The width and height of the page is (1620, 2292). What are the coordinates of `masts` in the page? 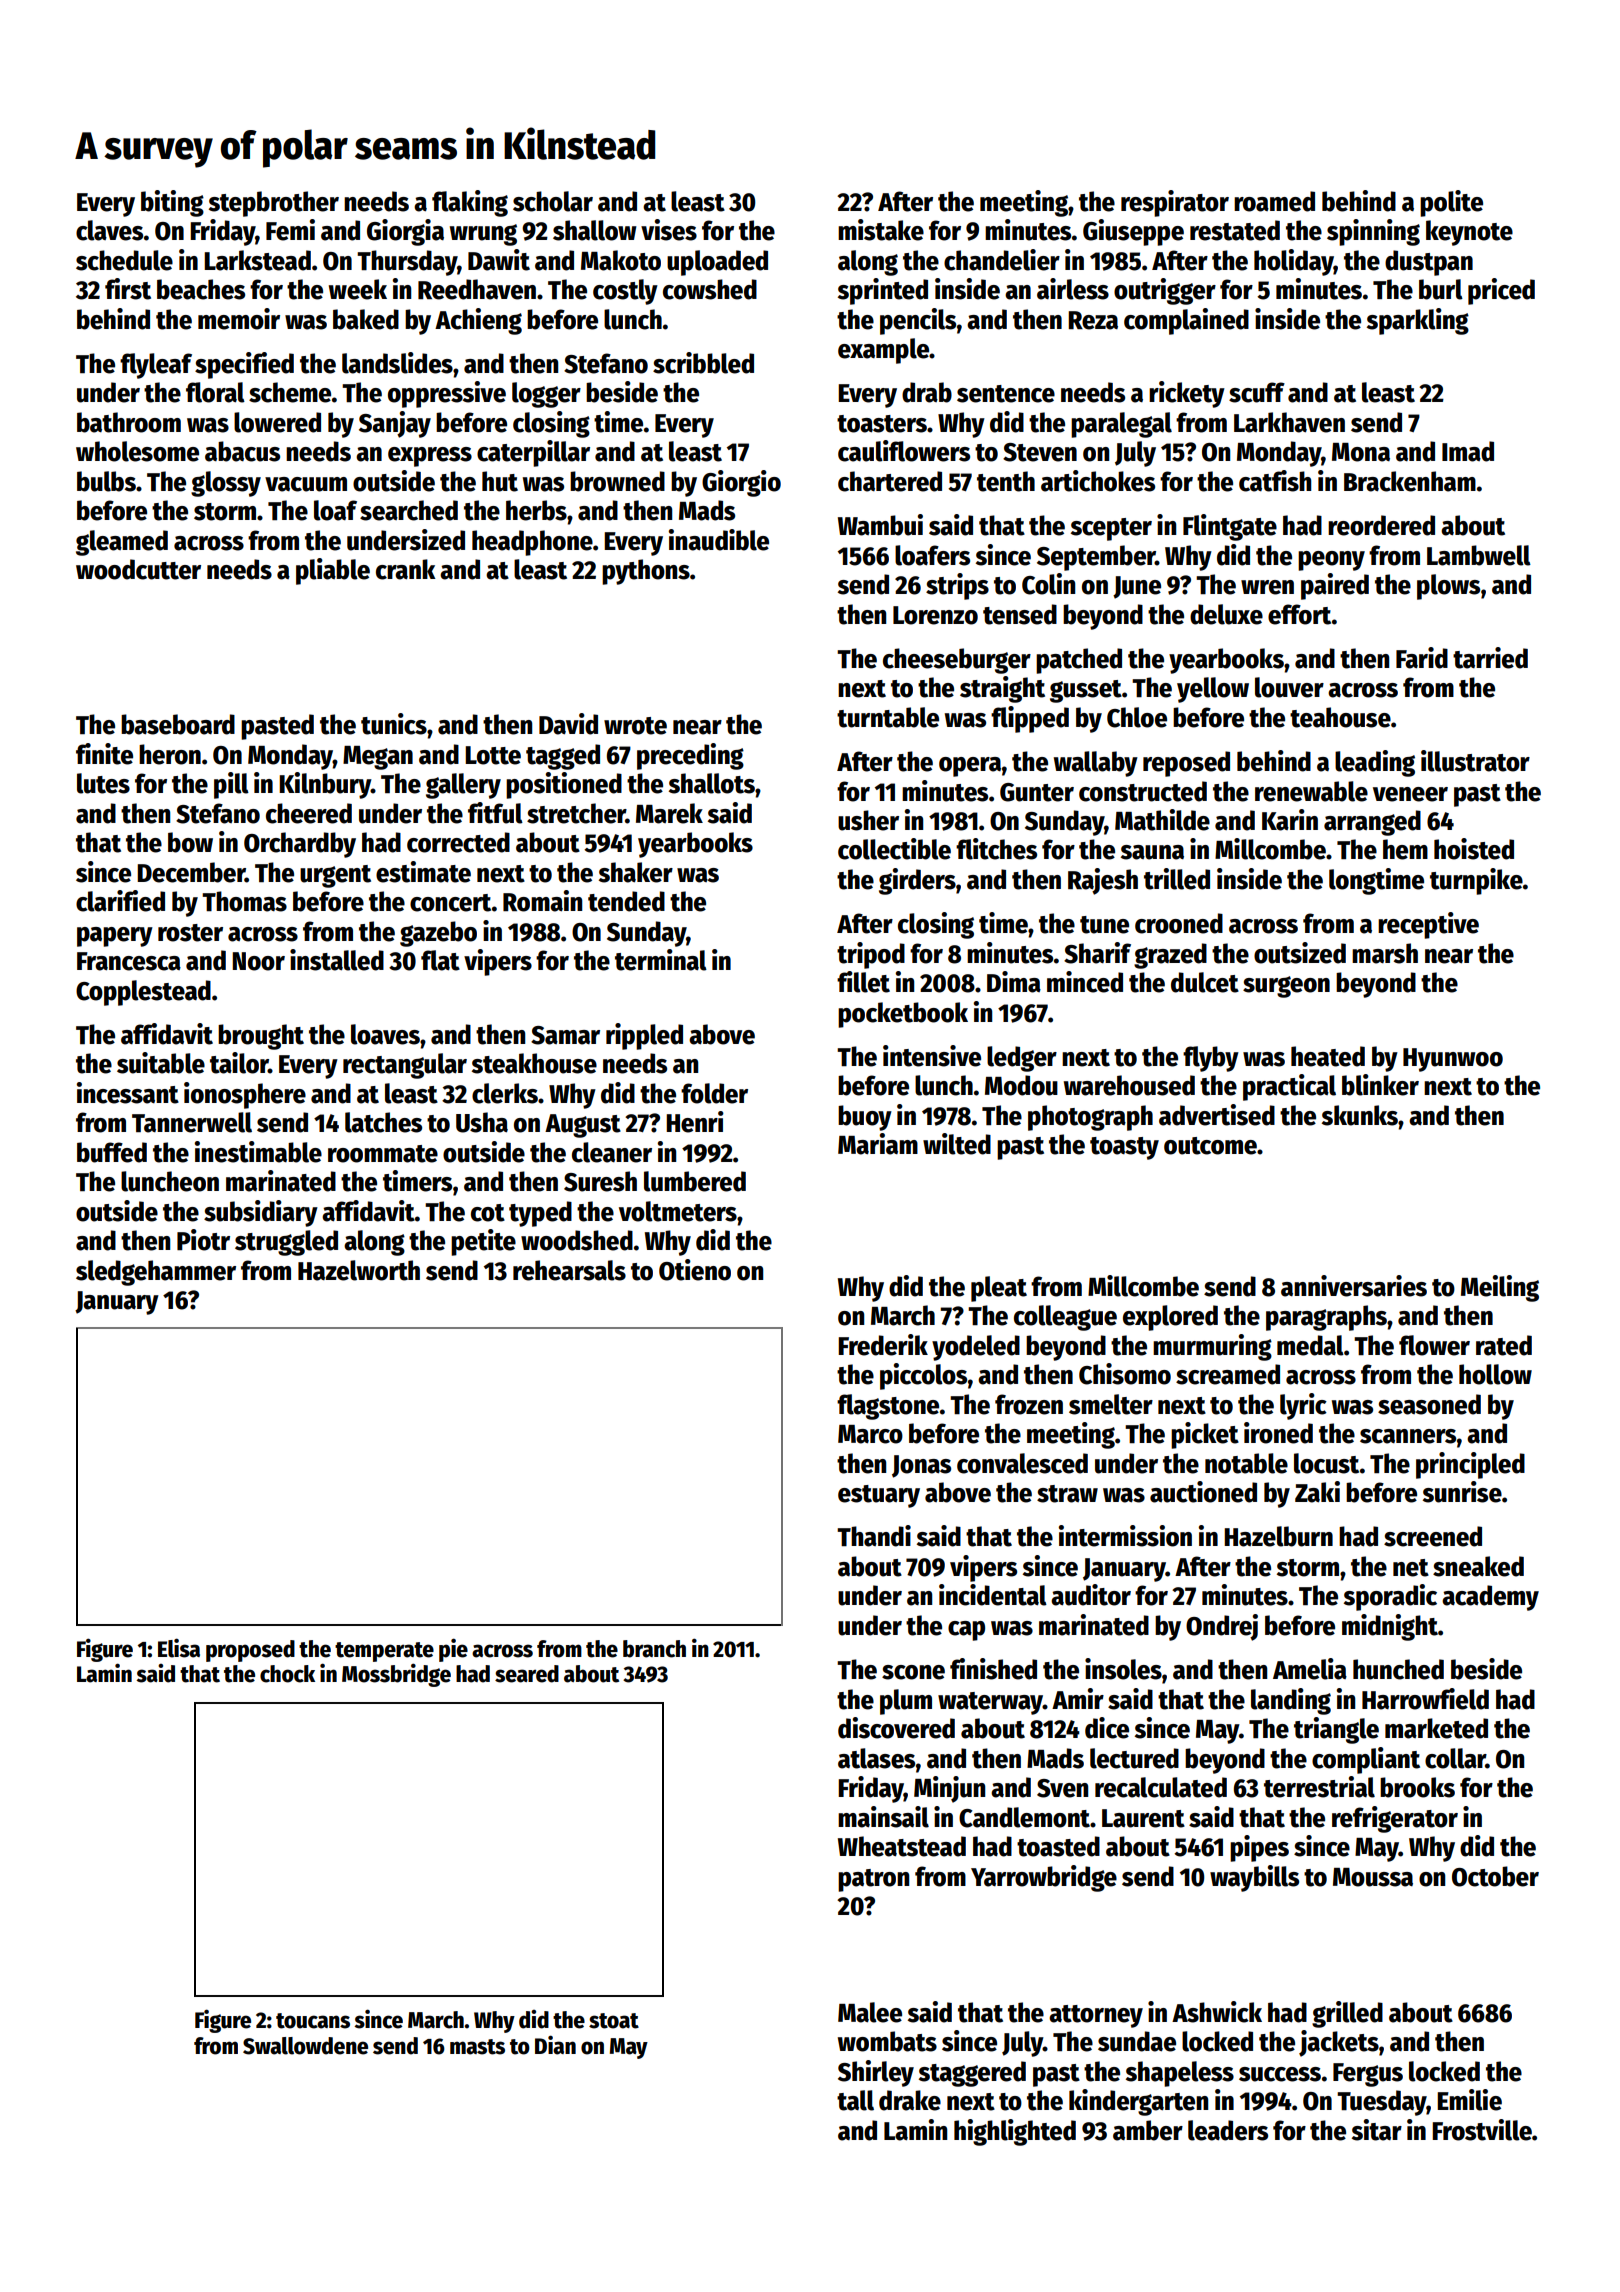 It's located at (477, 2047).
